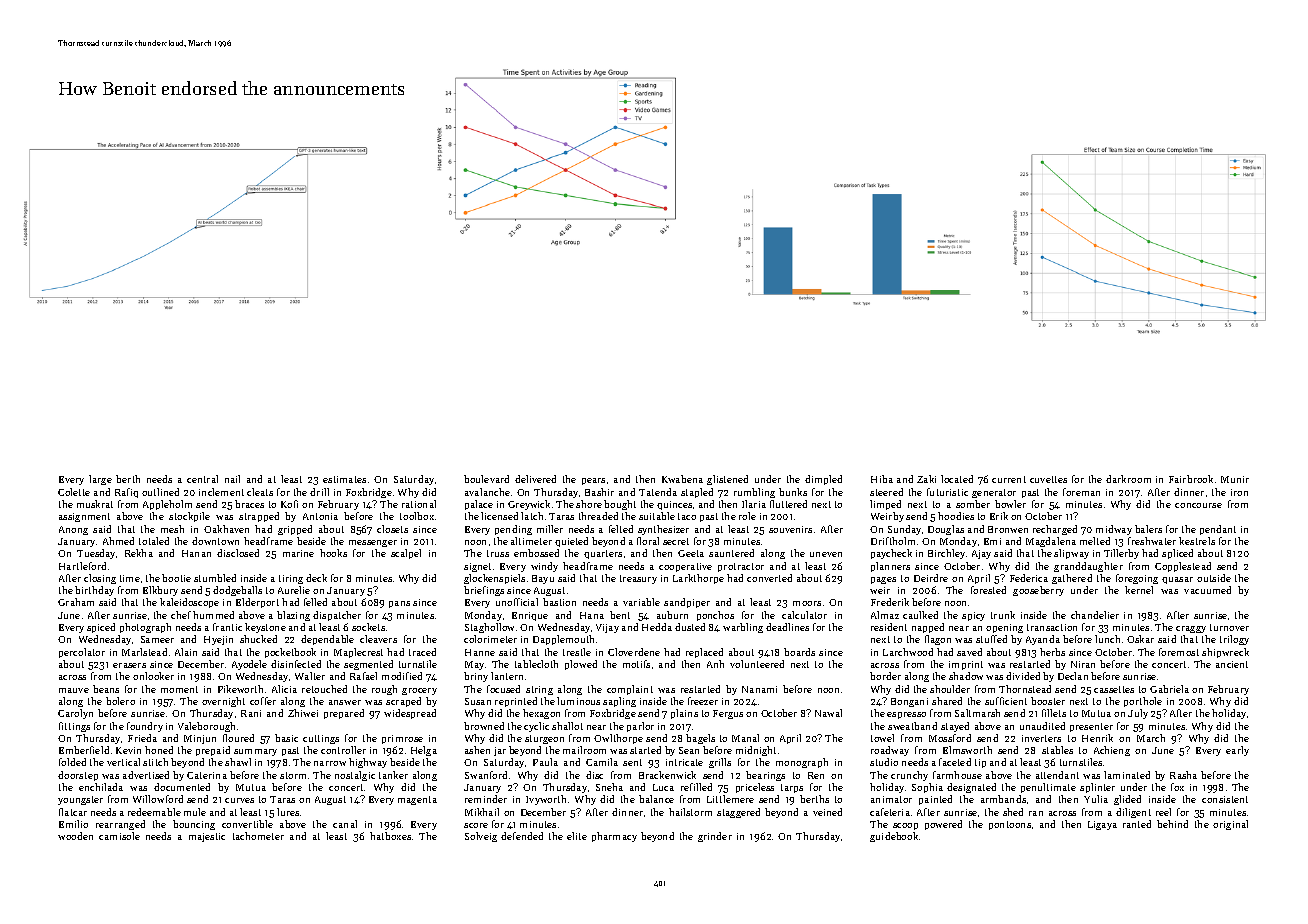 This screenshot has height=924, width=1308. I want to click on mauve, so click(74, 690).
